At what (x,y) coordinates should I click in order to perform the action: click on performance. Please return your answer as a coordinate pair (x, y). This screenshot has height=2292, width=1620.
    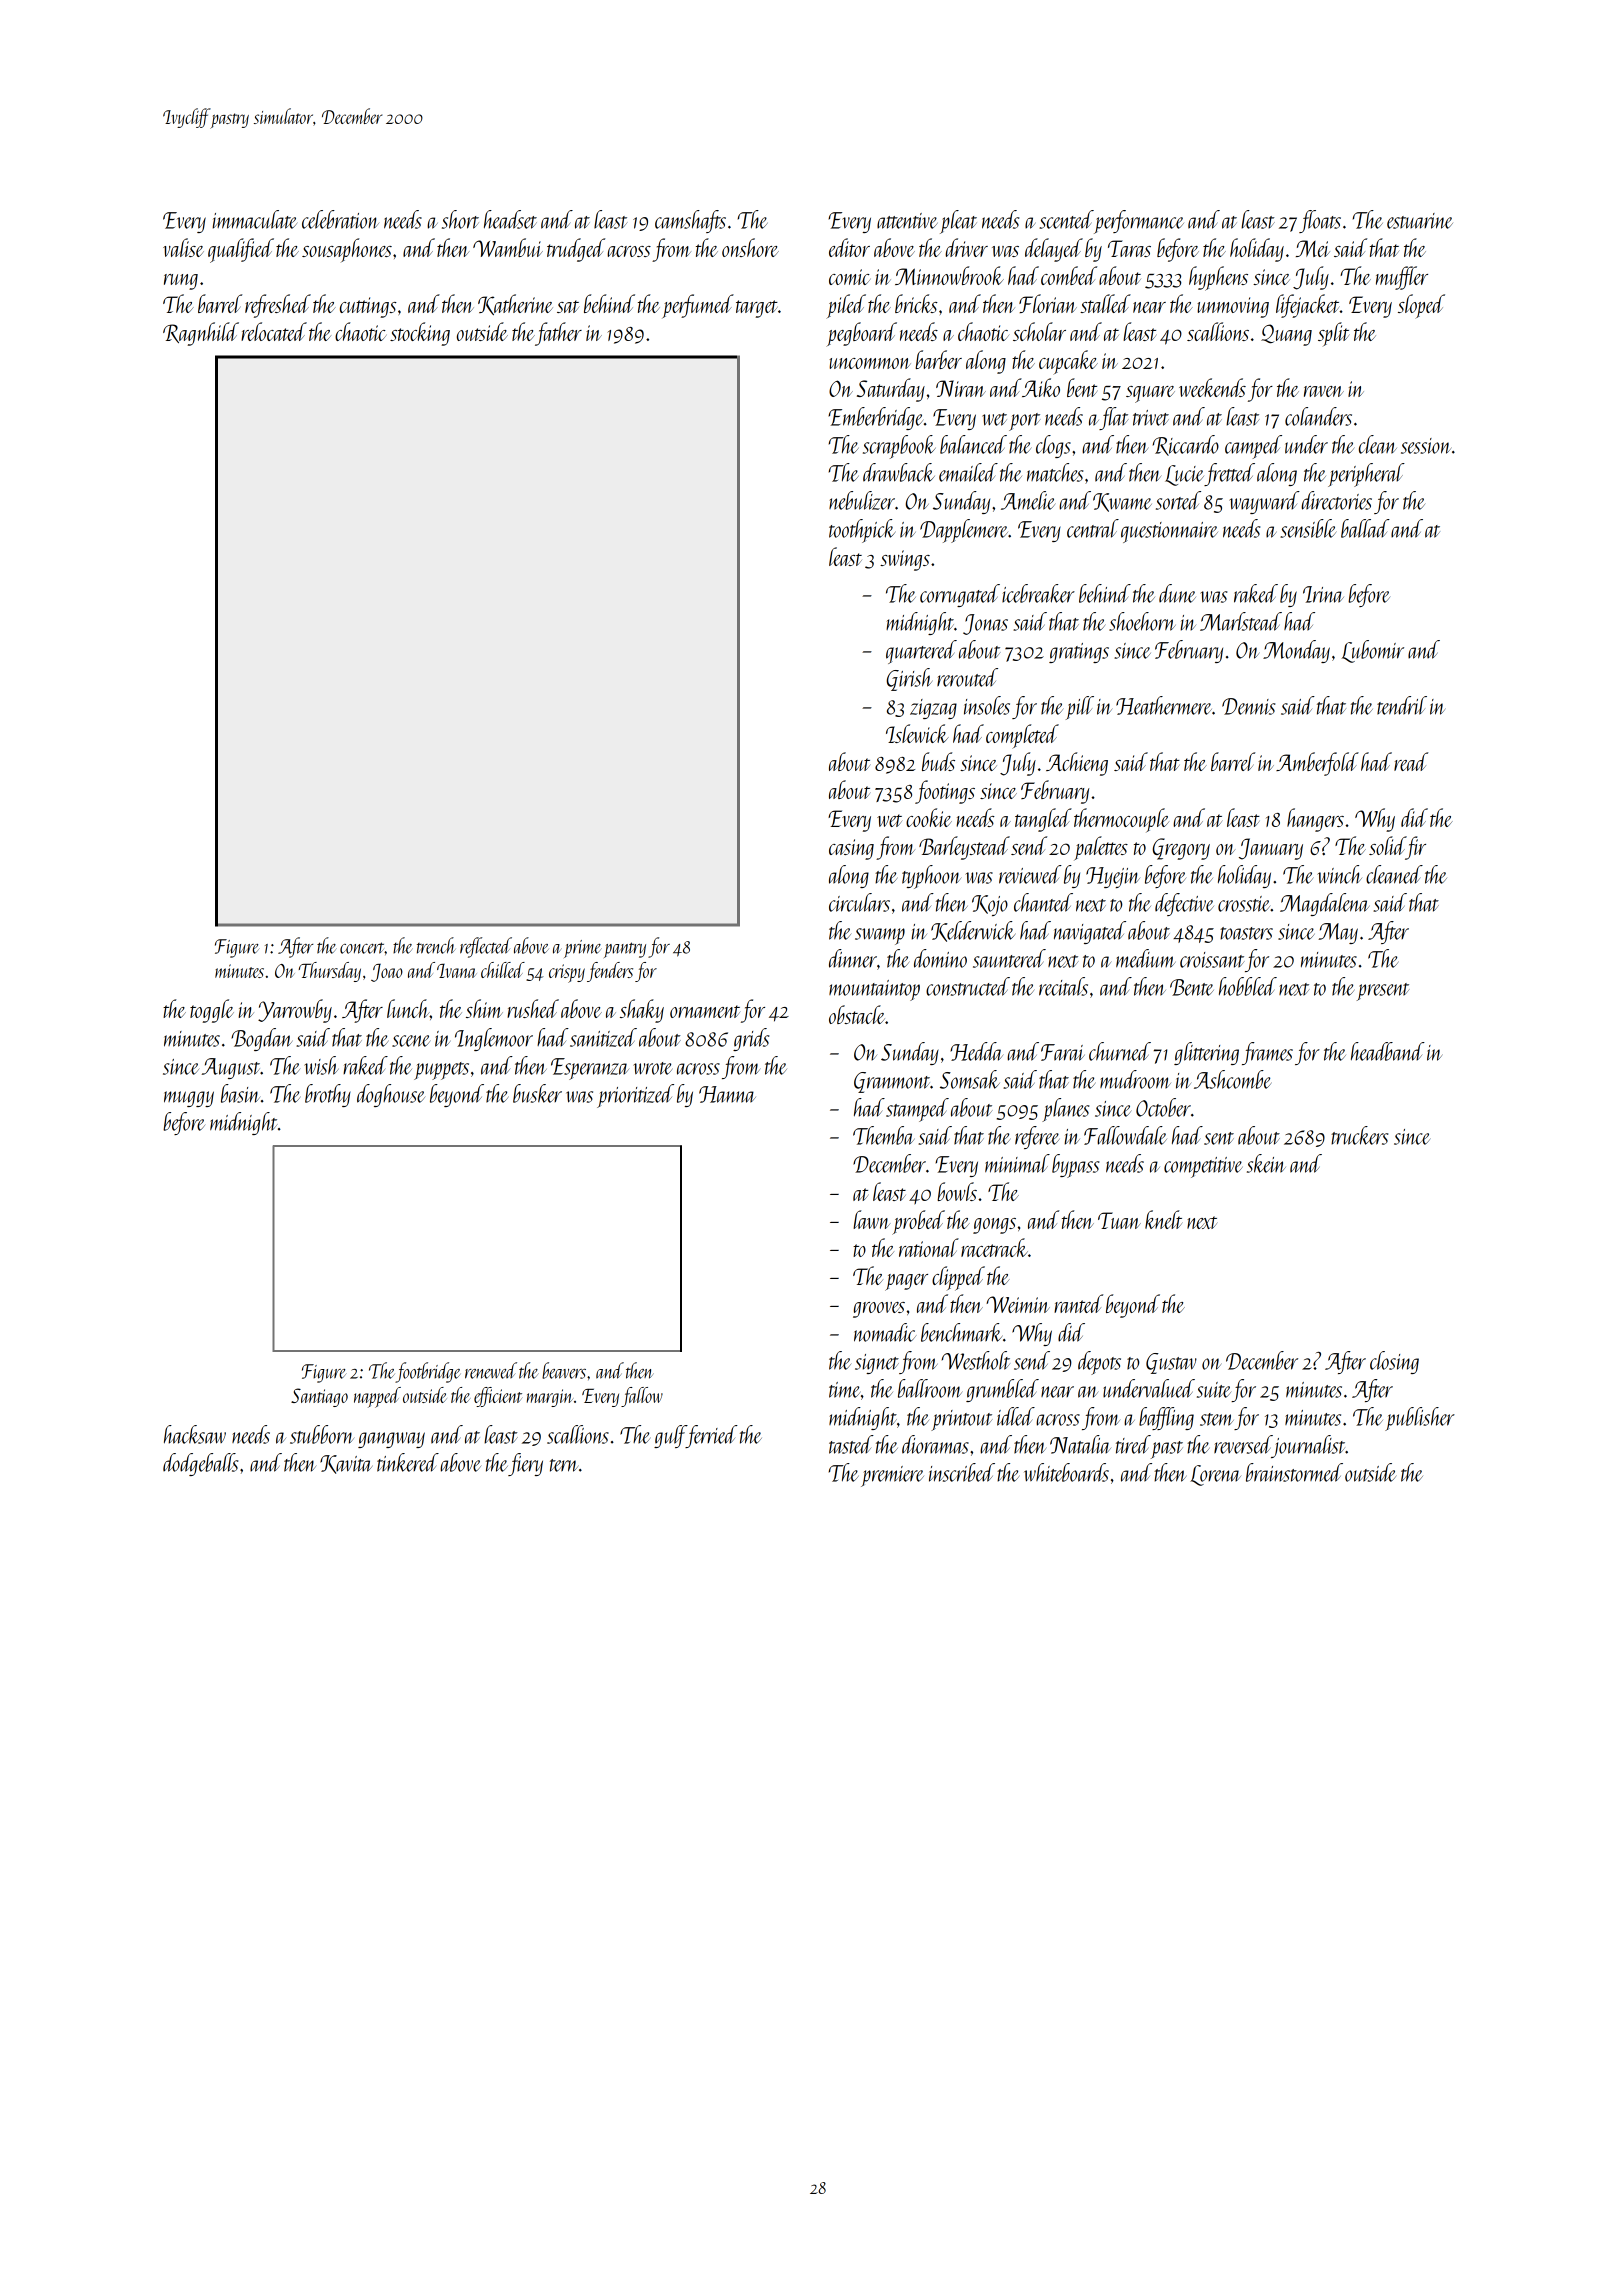
    Looking at the image, I should click on (1139, 222).
